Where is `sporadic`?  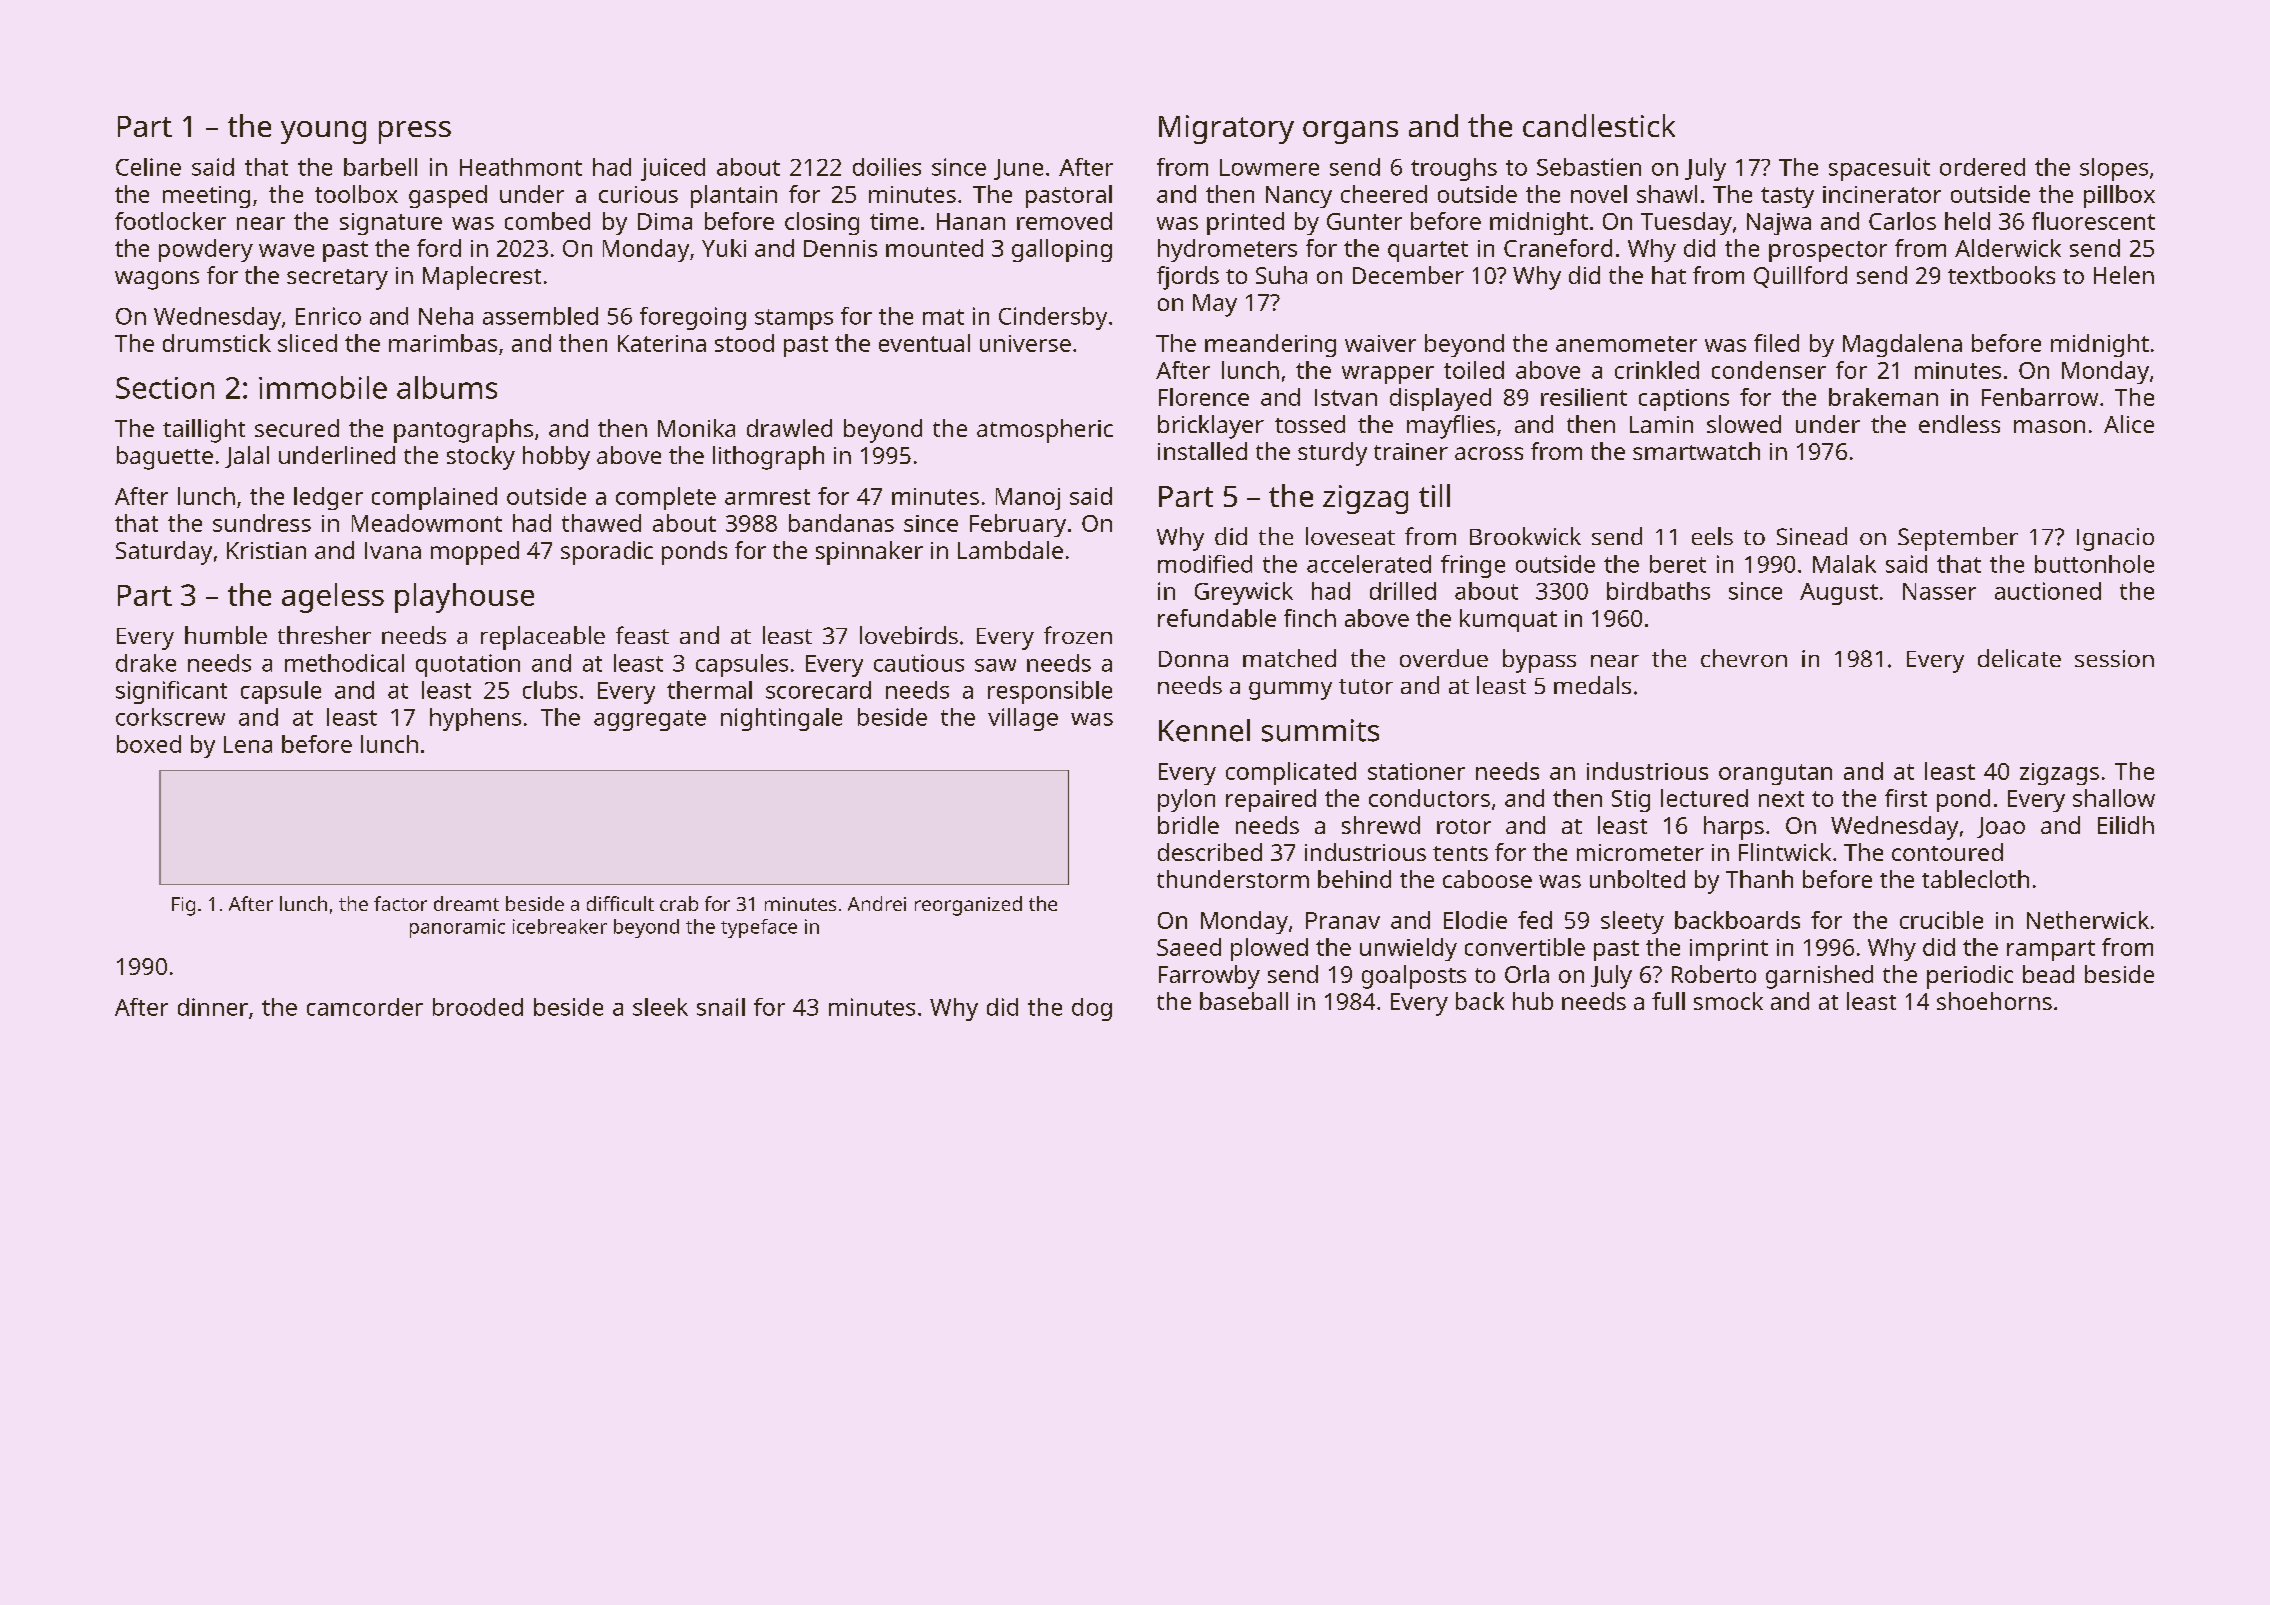
sporadic is located at coordinates (607, 553).
